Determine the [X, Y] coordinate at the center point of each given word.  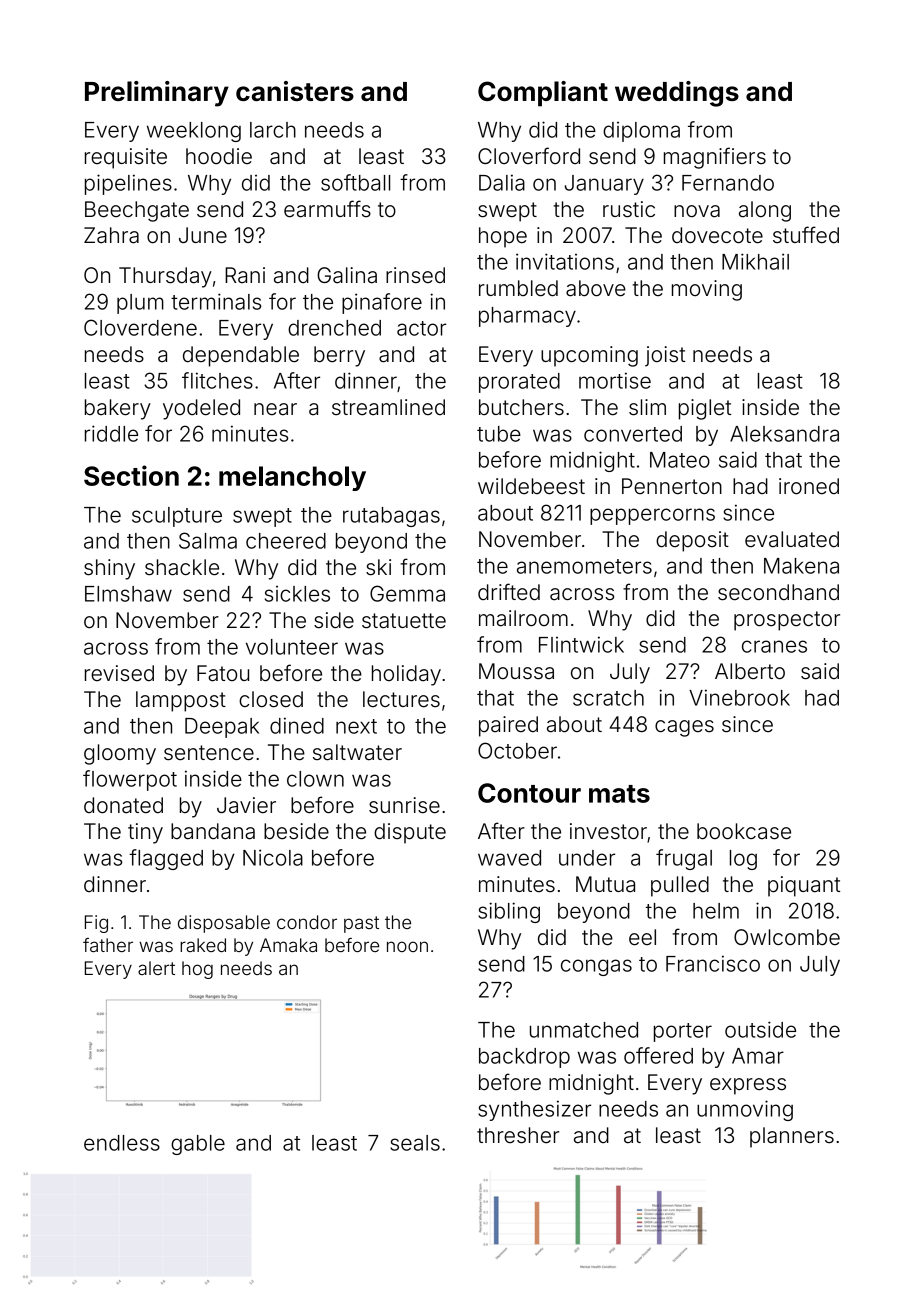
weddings [677, 94]
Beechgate [137, 211]
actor [421, 328]
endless [122, 1143]
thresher [518, 1135]
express [748, 1086]
